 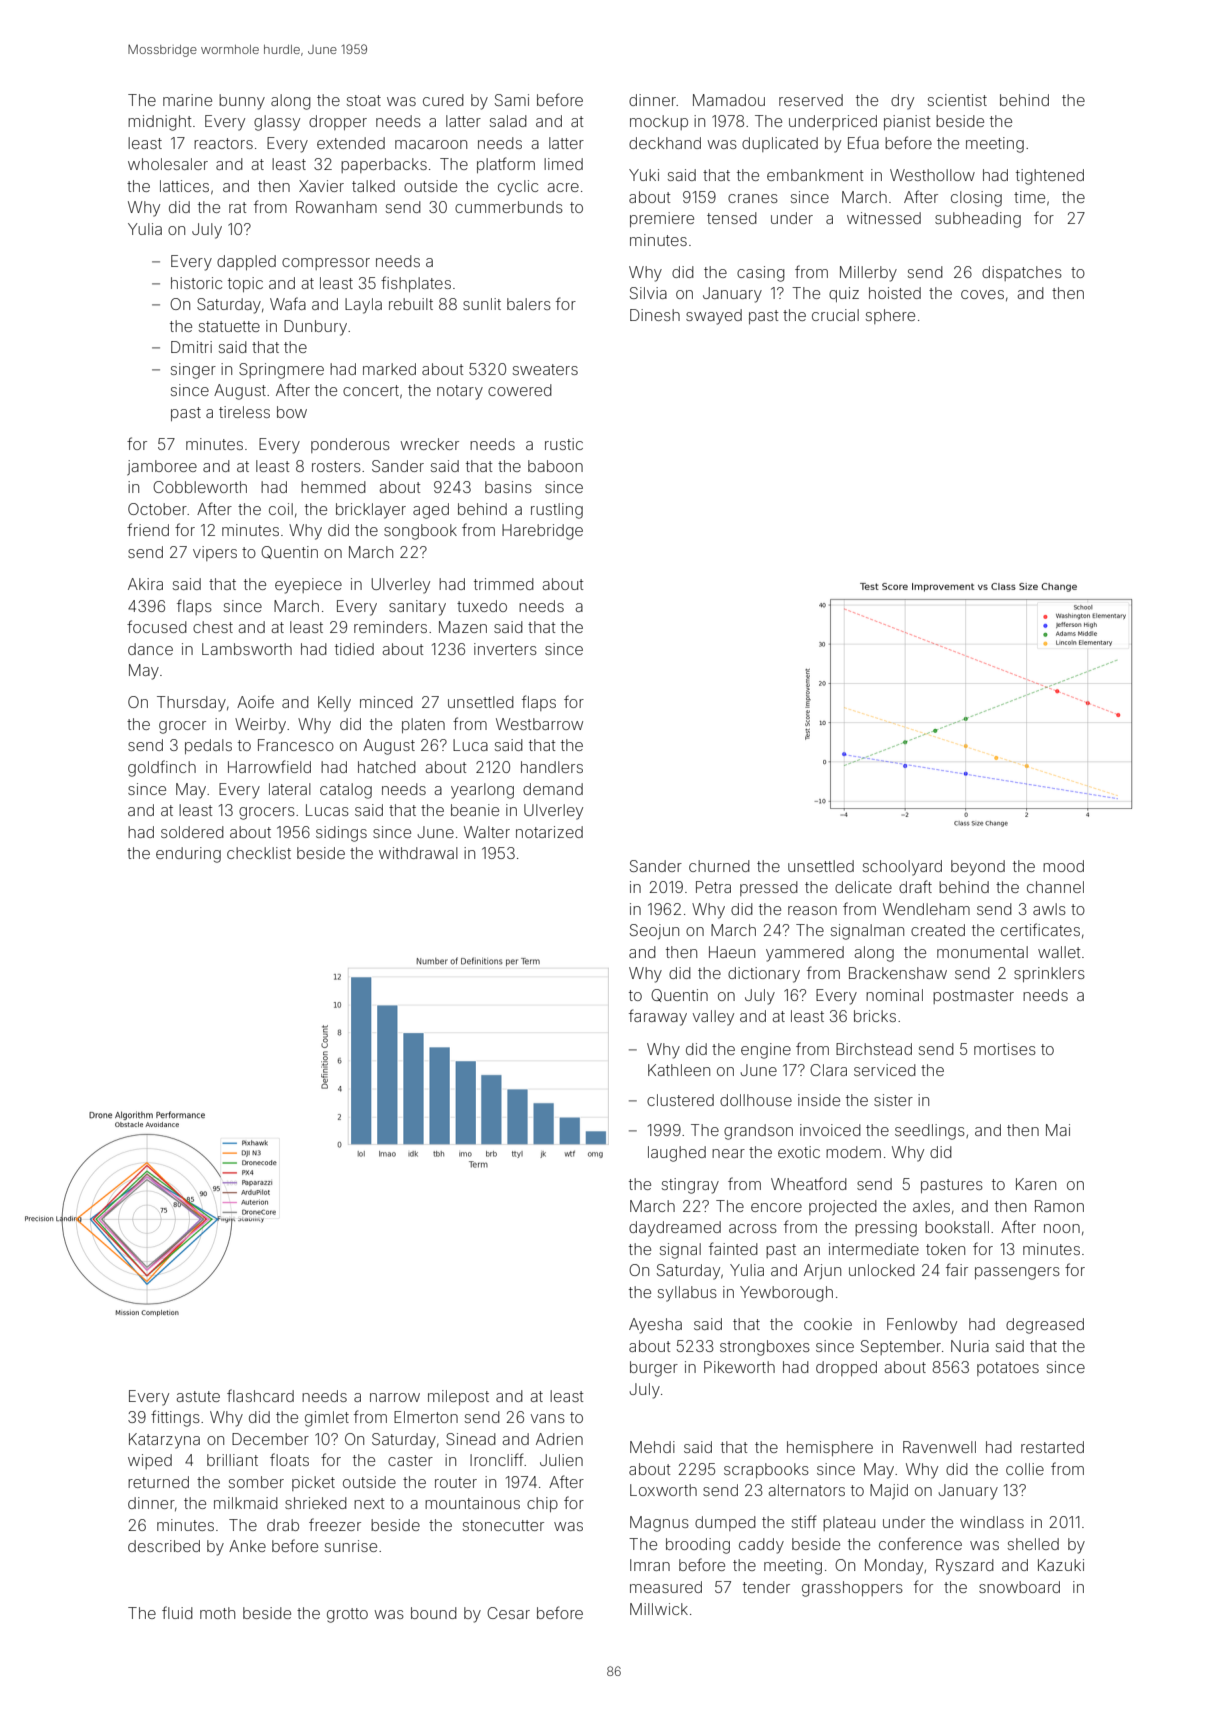 What do you see at coordinates (188, 855) in the screenshot?
I see `enduring` at bounding box center [188, 855].
